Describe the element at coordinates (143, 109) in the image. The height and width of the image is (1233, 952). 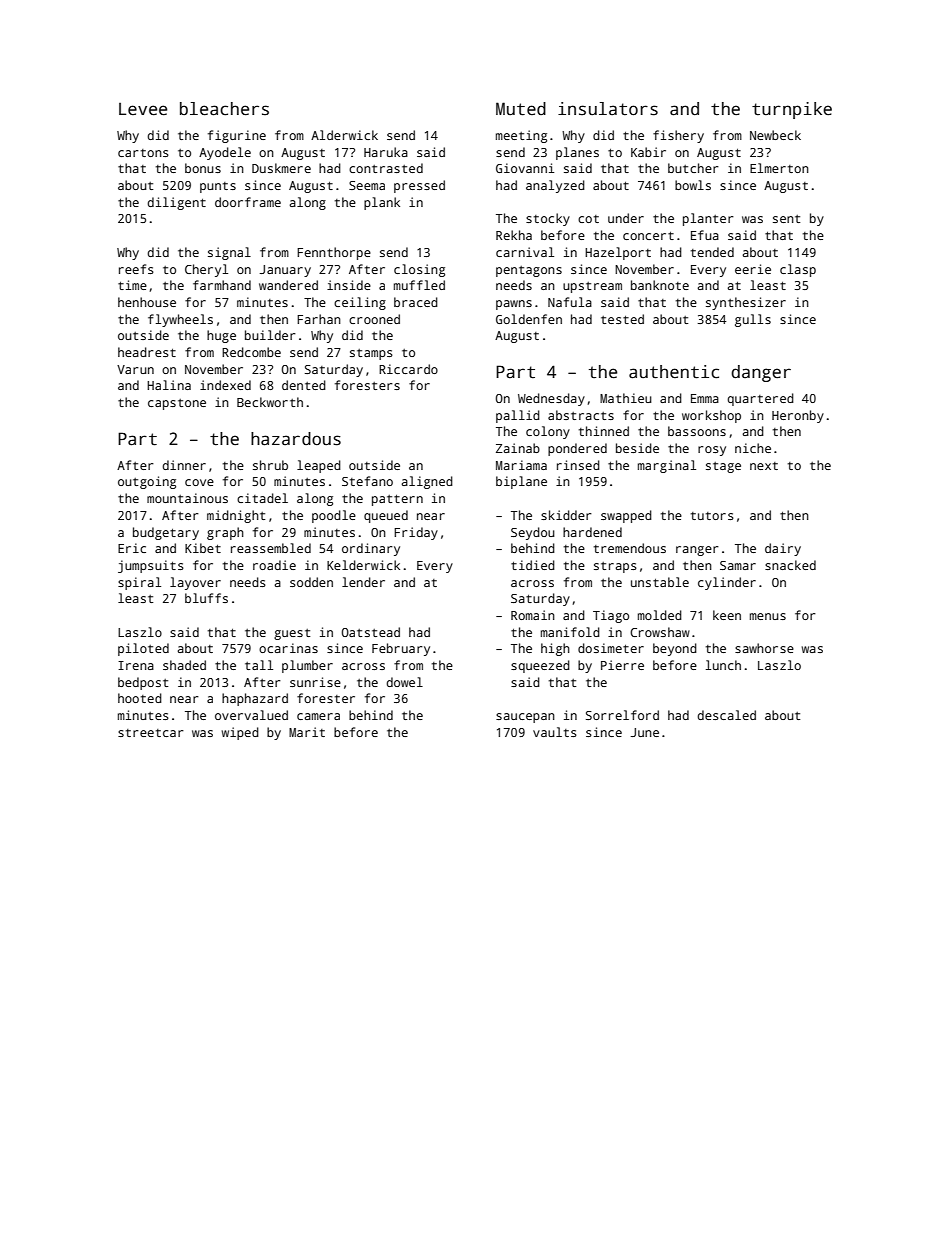
I see `Levee` at that location.
